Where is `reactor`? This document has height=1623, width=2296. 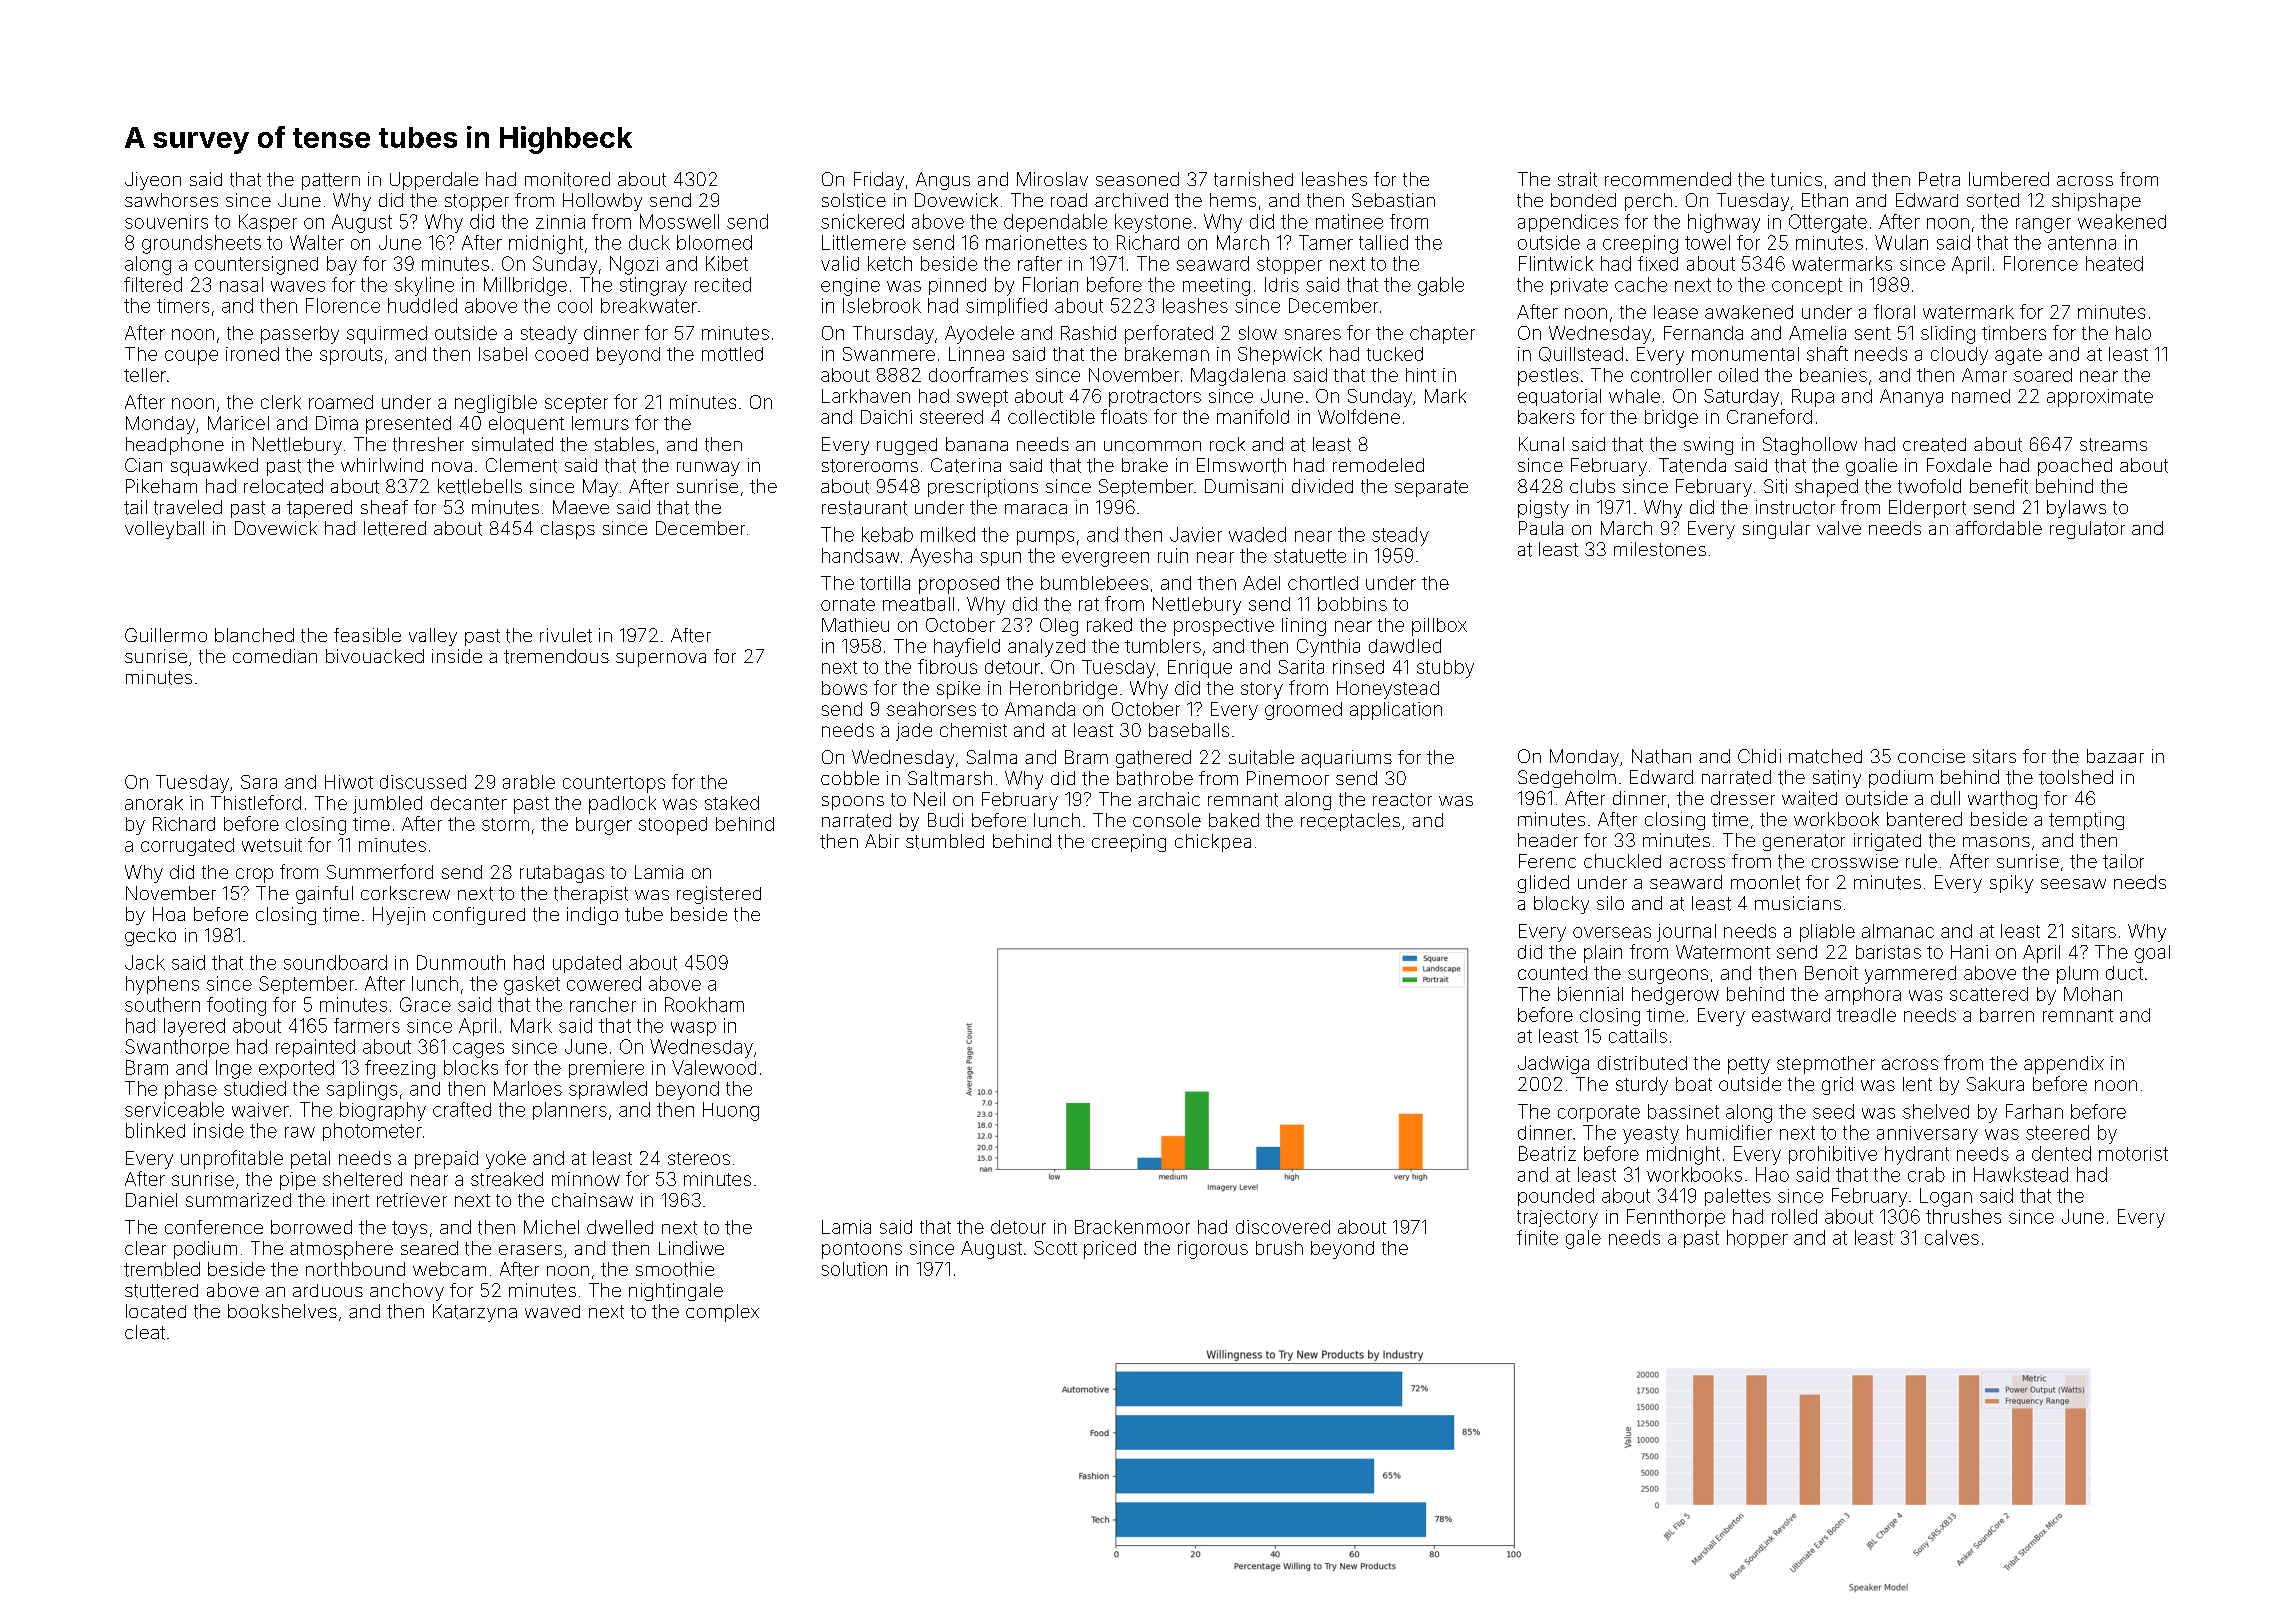
reactor is located at coordinates (1402, 800).
